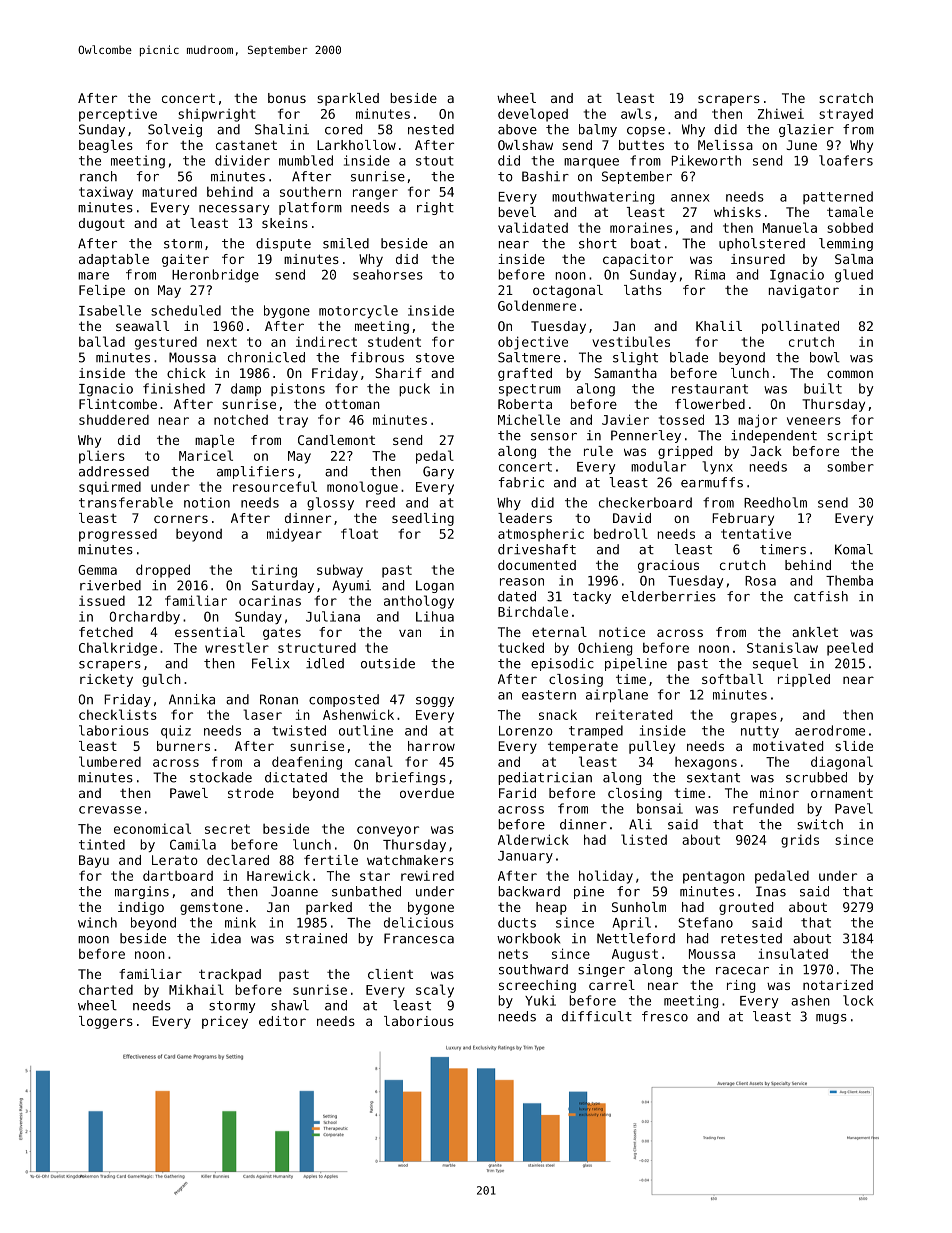  What do you see at coordinates (846, 98) in the screenshot?
I see `scratch` at bounding box center [846, 98].
